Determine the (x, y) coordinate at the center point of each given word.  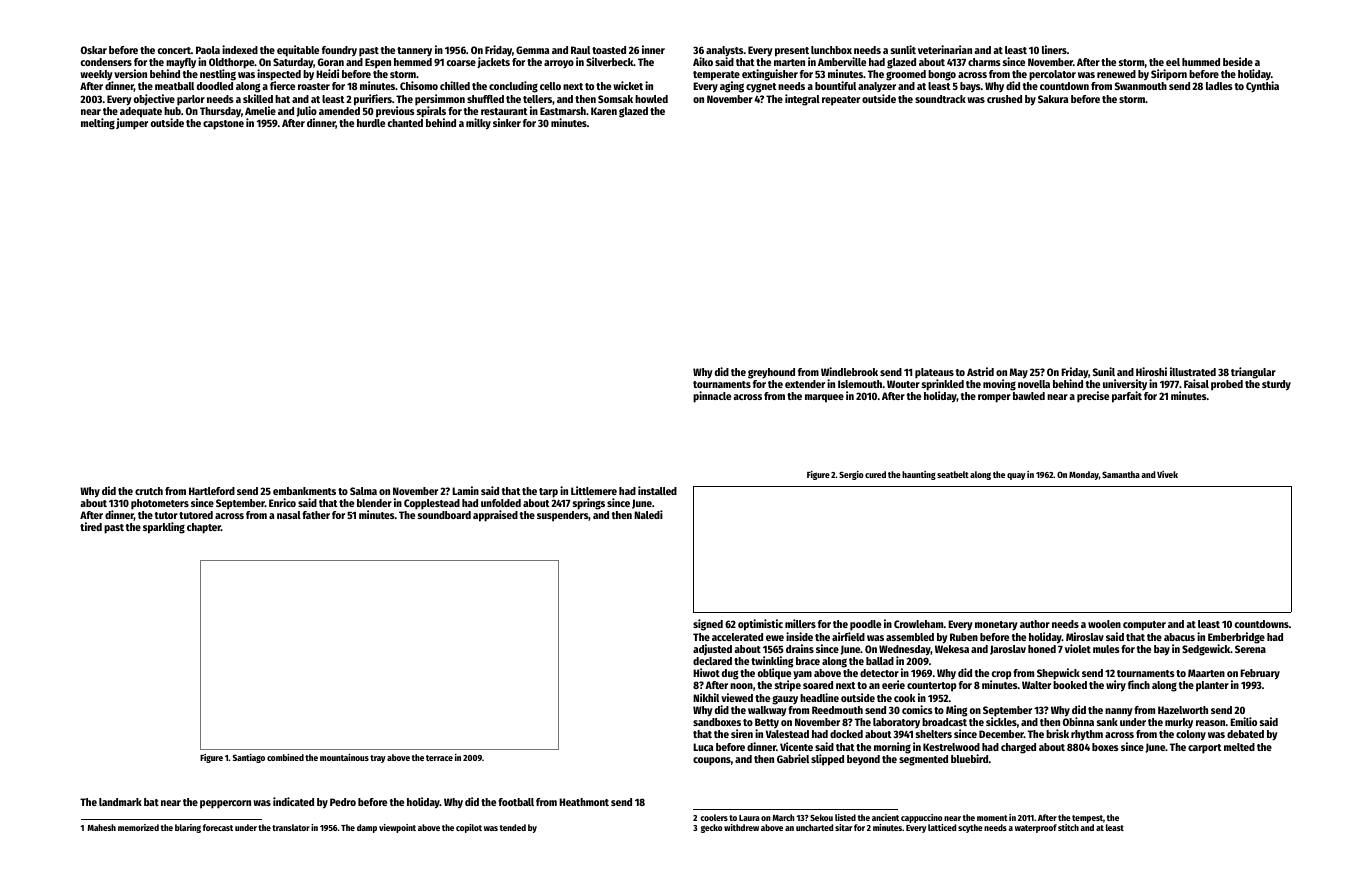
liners (1054, 49)
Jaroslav (1008, 650)
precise (1093, 397)
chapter (204, 528)
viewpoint (397, 828)
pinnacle (712, 397)
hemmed (413, 62)
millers (800, 623)
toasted (609, 50)
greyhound (771, 373)
